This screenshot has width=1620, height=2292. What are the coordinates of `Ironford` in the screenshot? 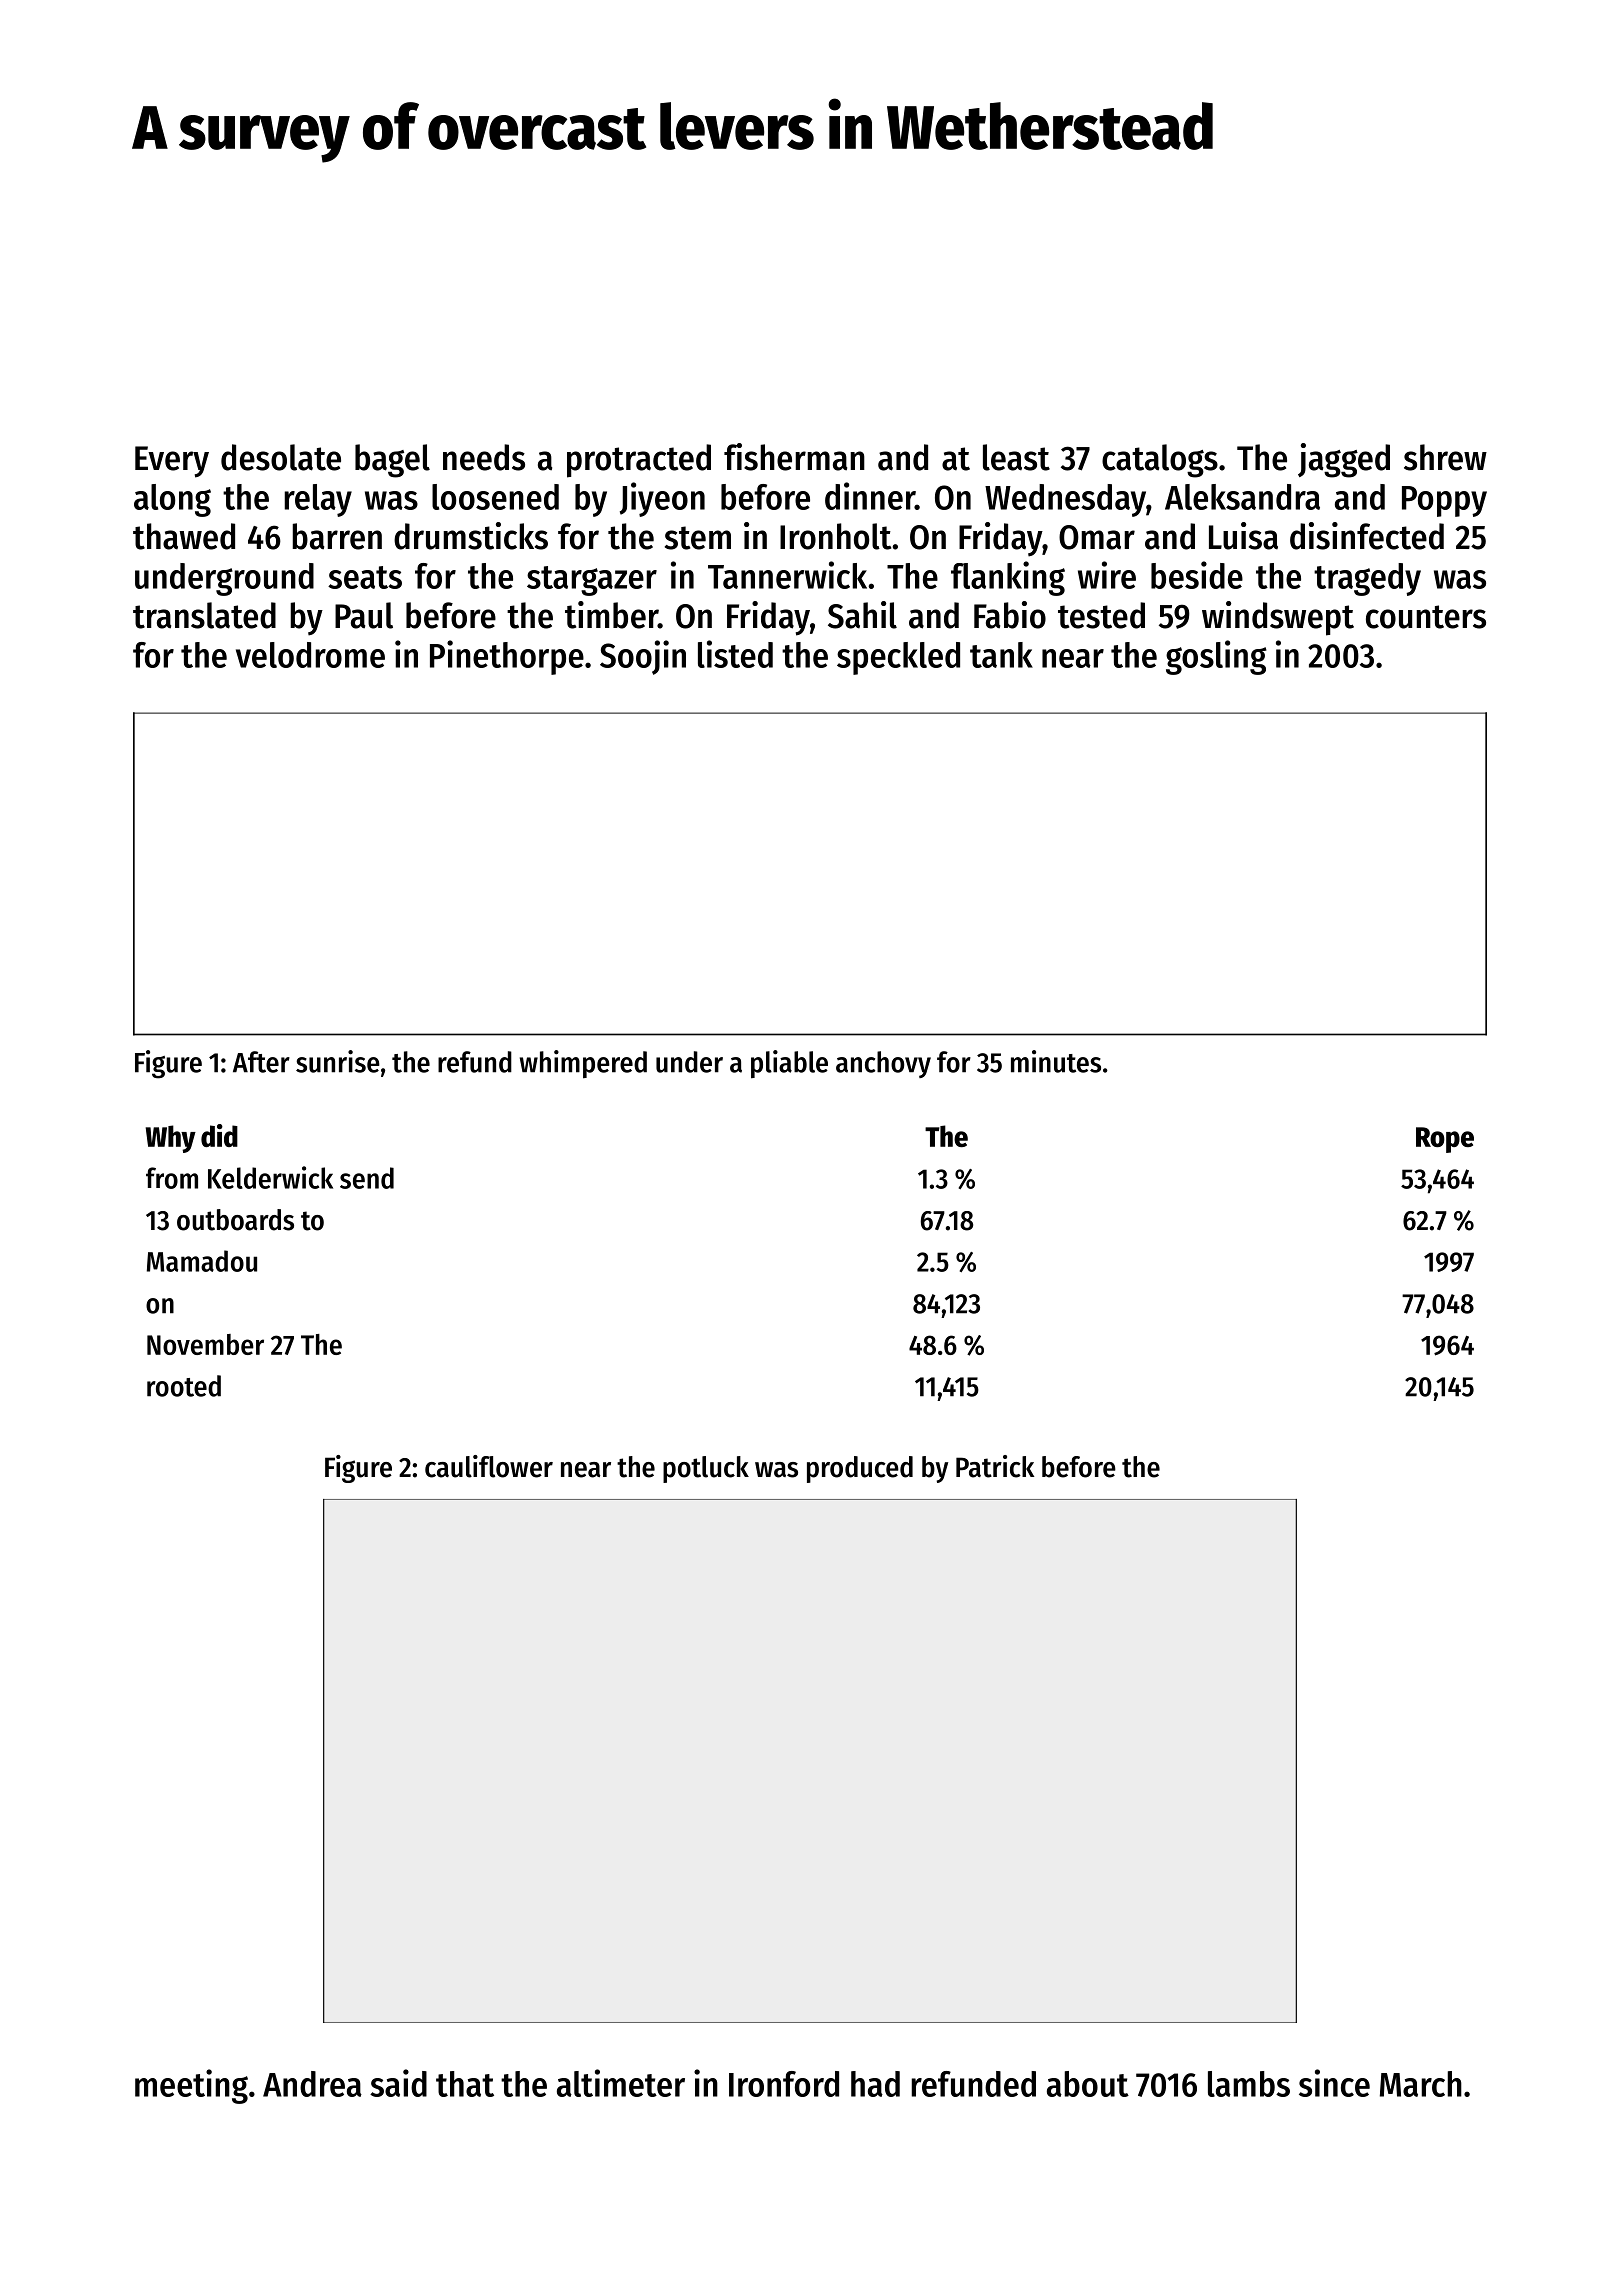 It's located at (784, 2084).
